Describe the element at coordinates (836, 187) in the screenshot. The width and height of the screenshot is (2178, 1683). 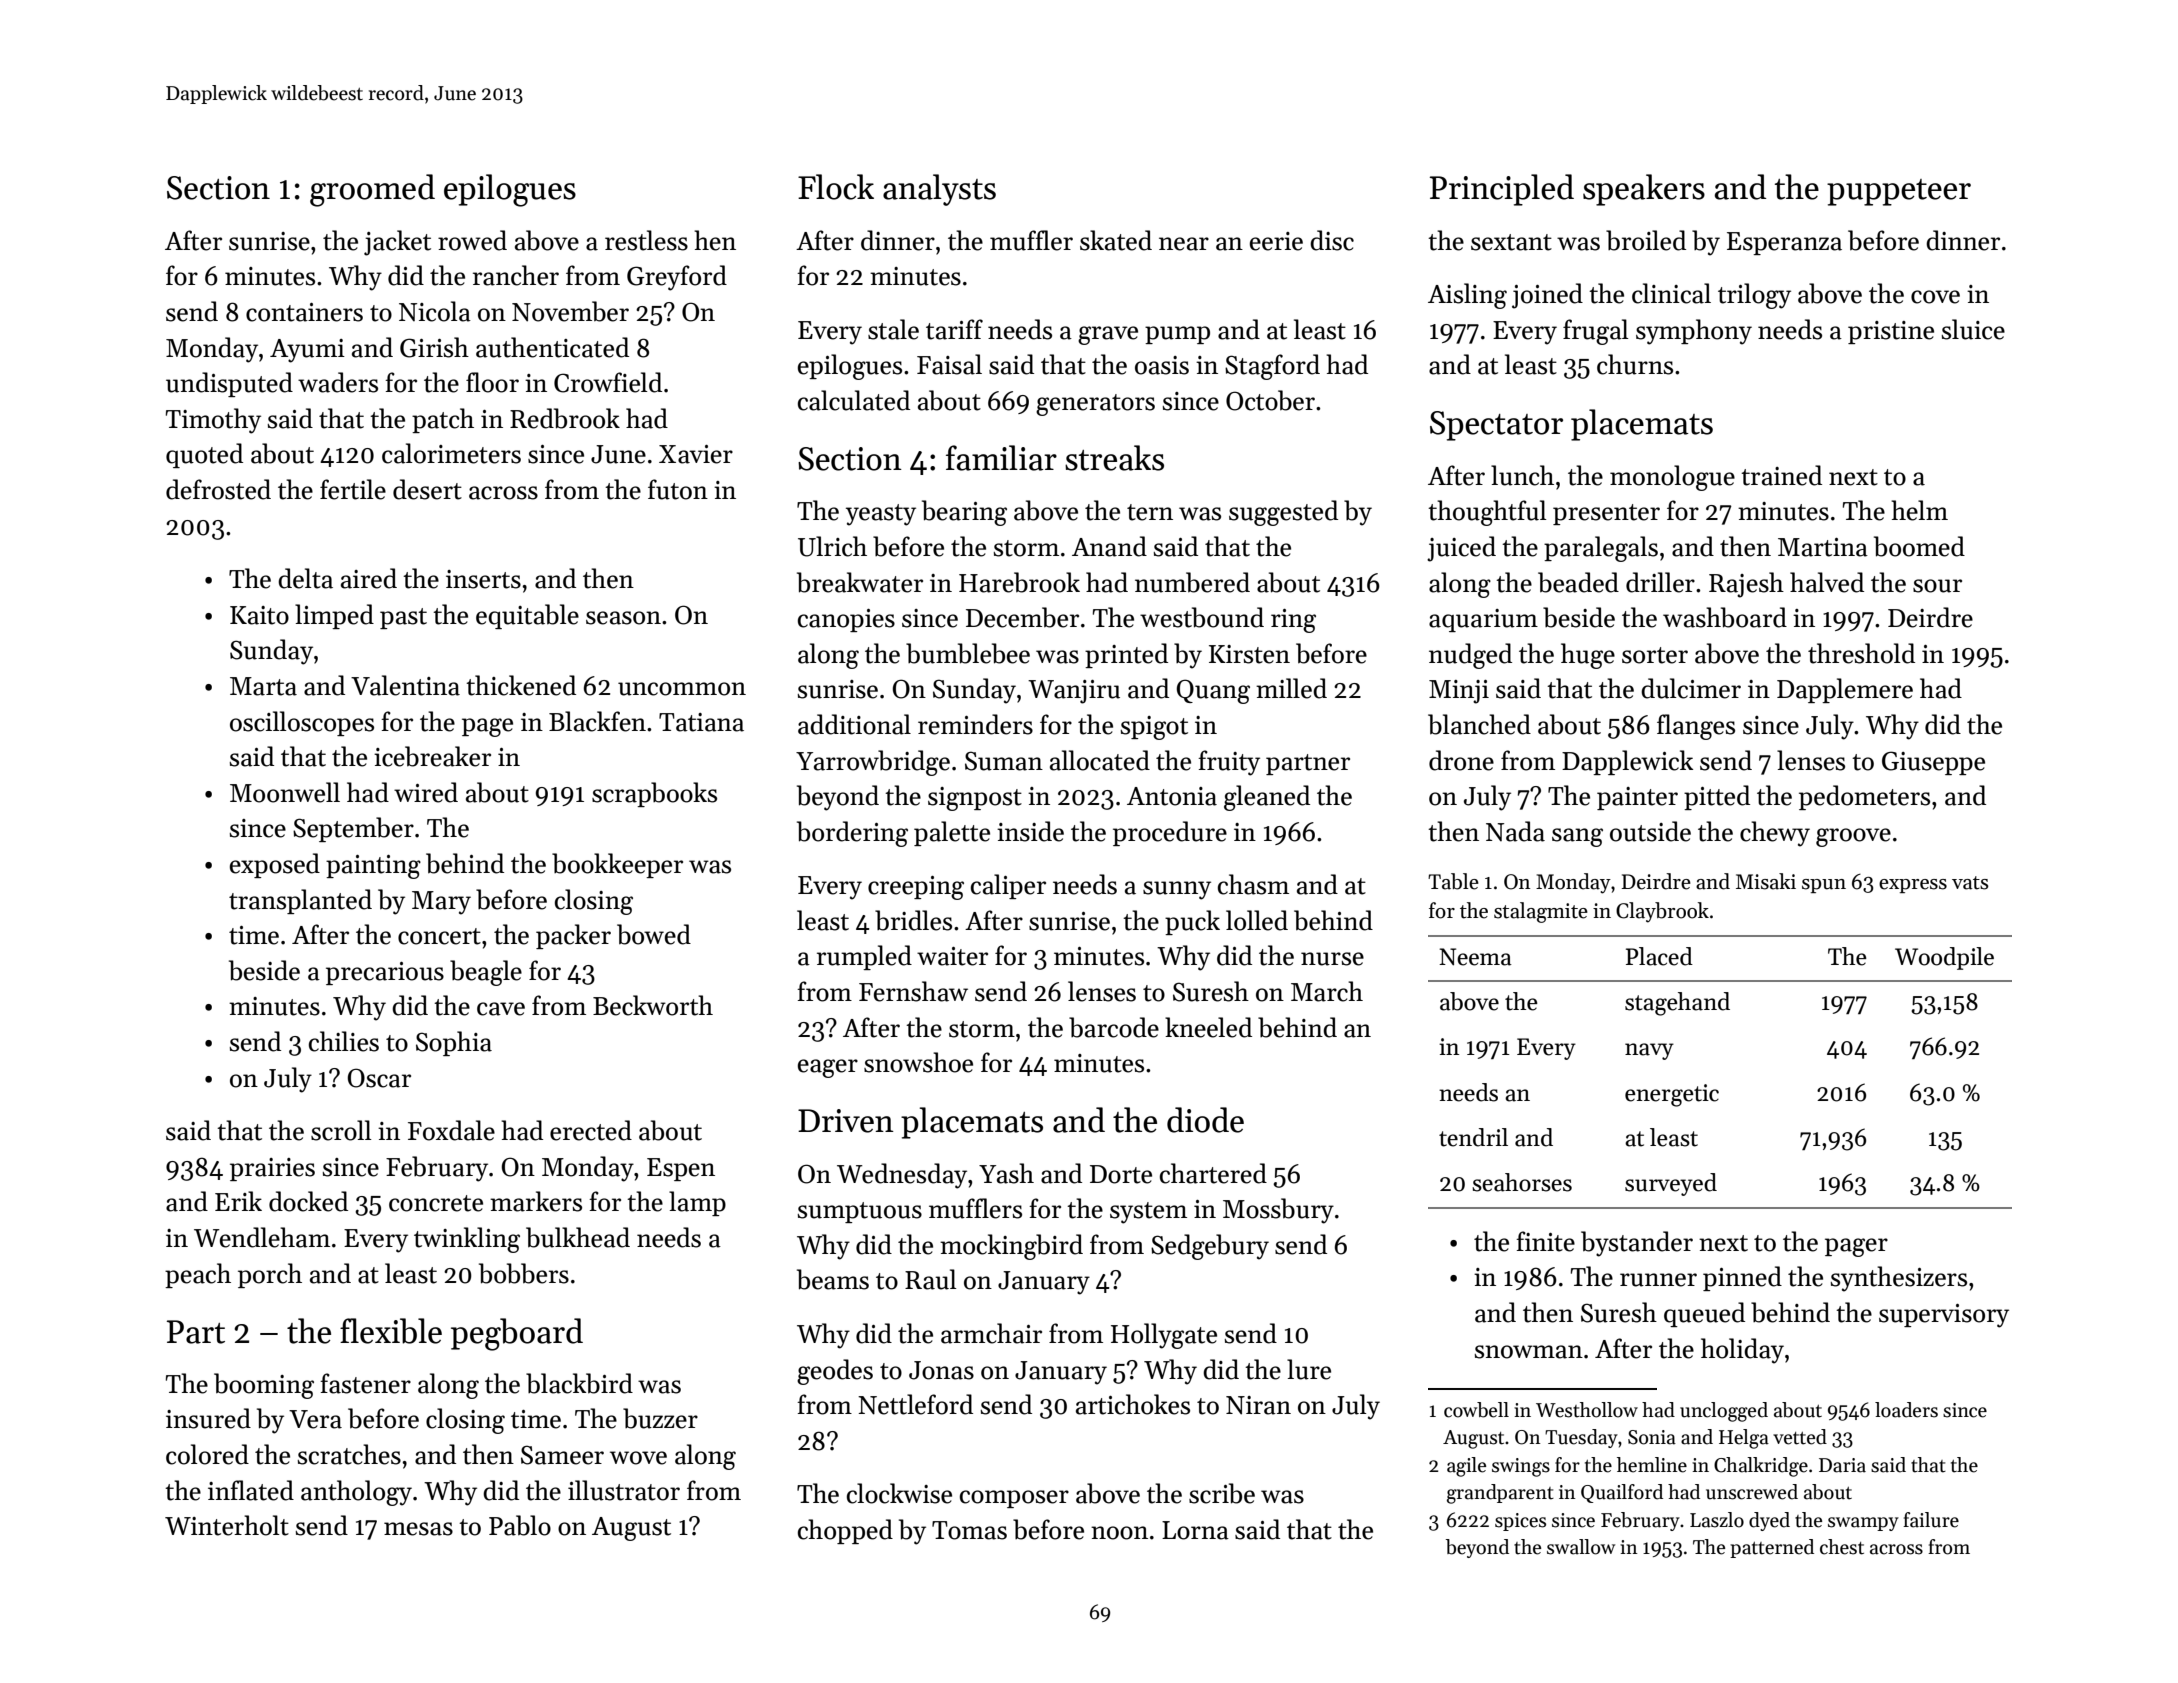
I see `Flock` at that location.
